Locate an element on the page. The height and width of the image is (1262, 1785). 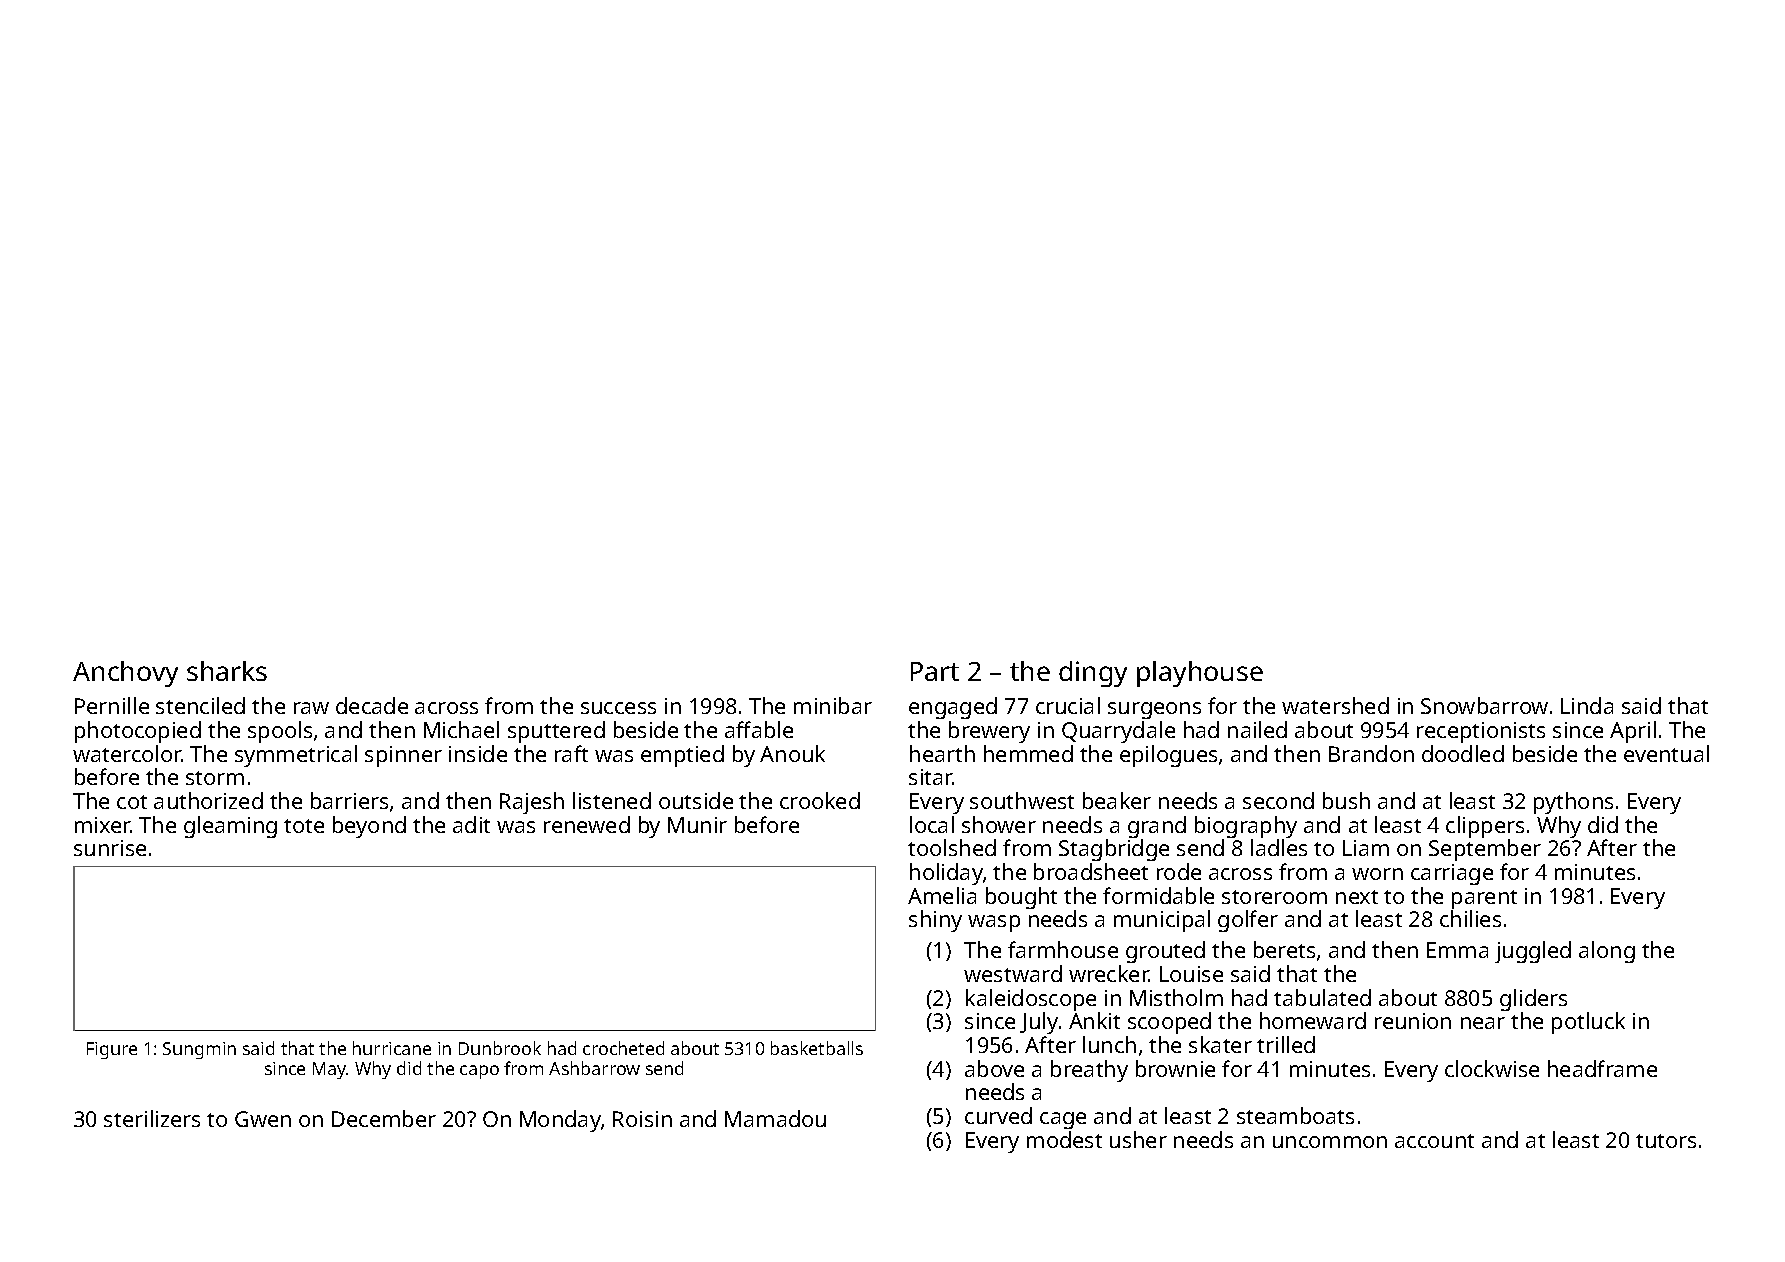
sunrise is located at coordinates (110, 848).
